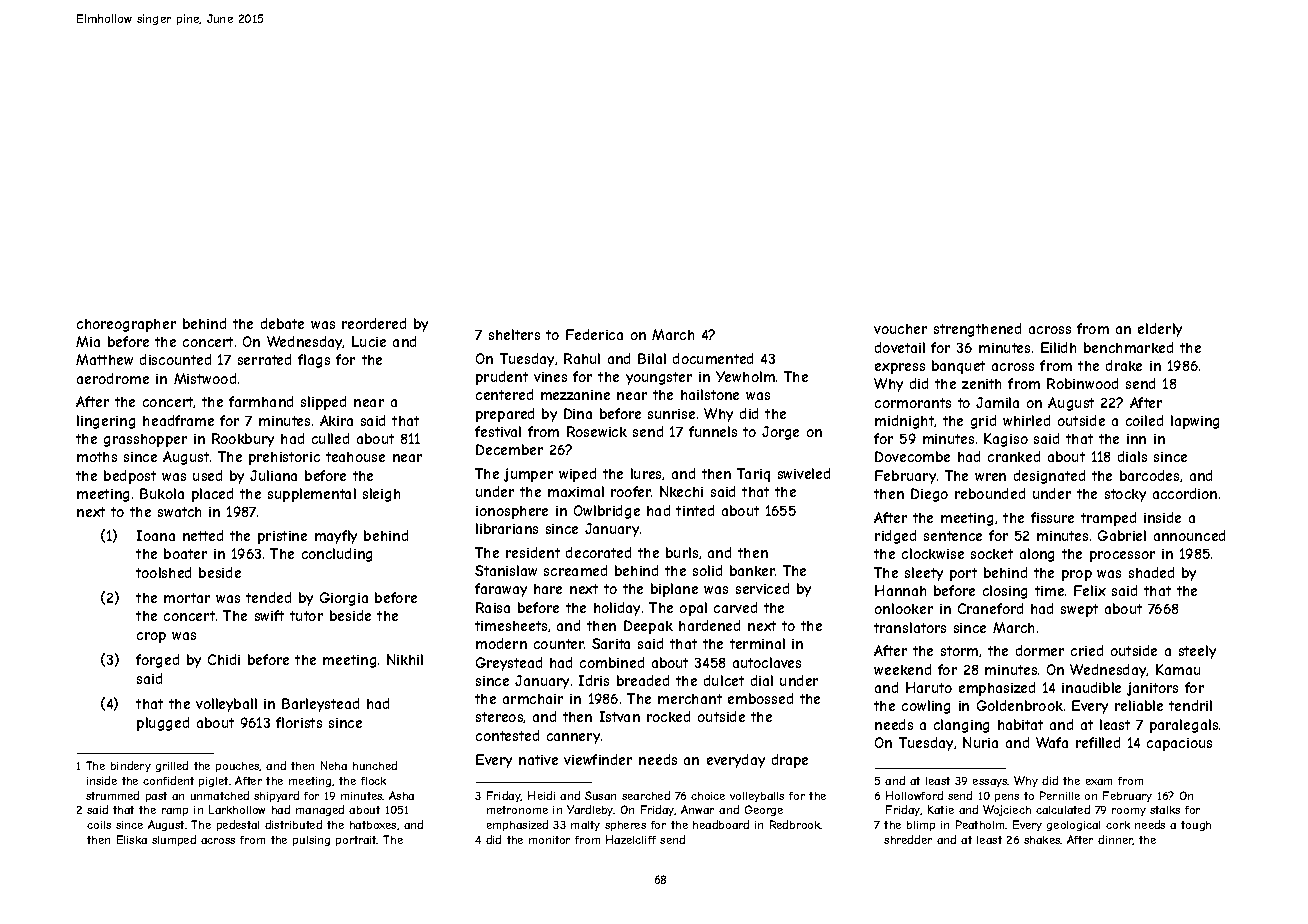  I want to click on bindery, so click(131, 766).
